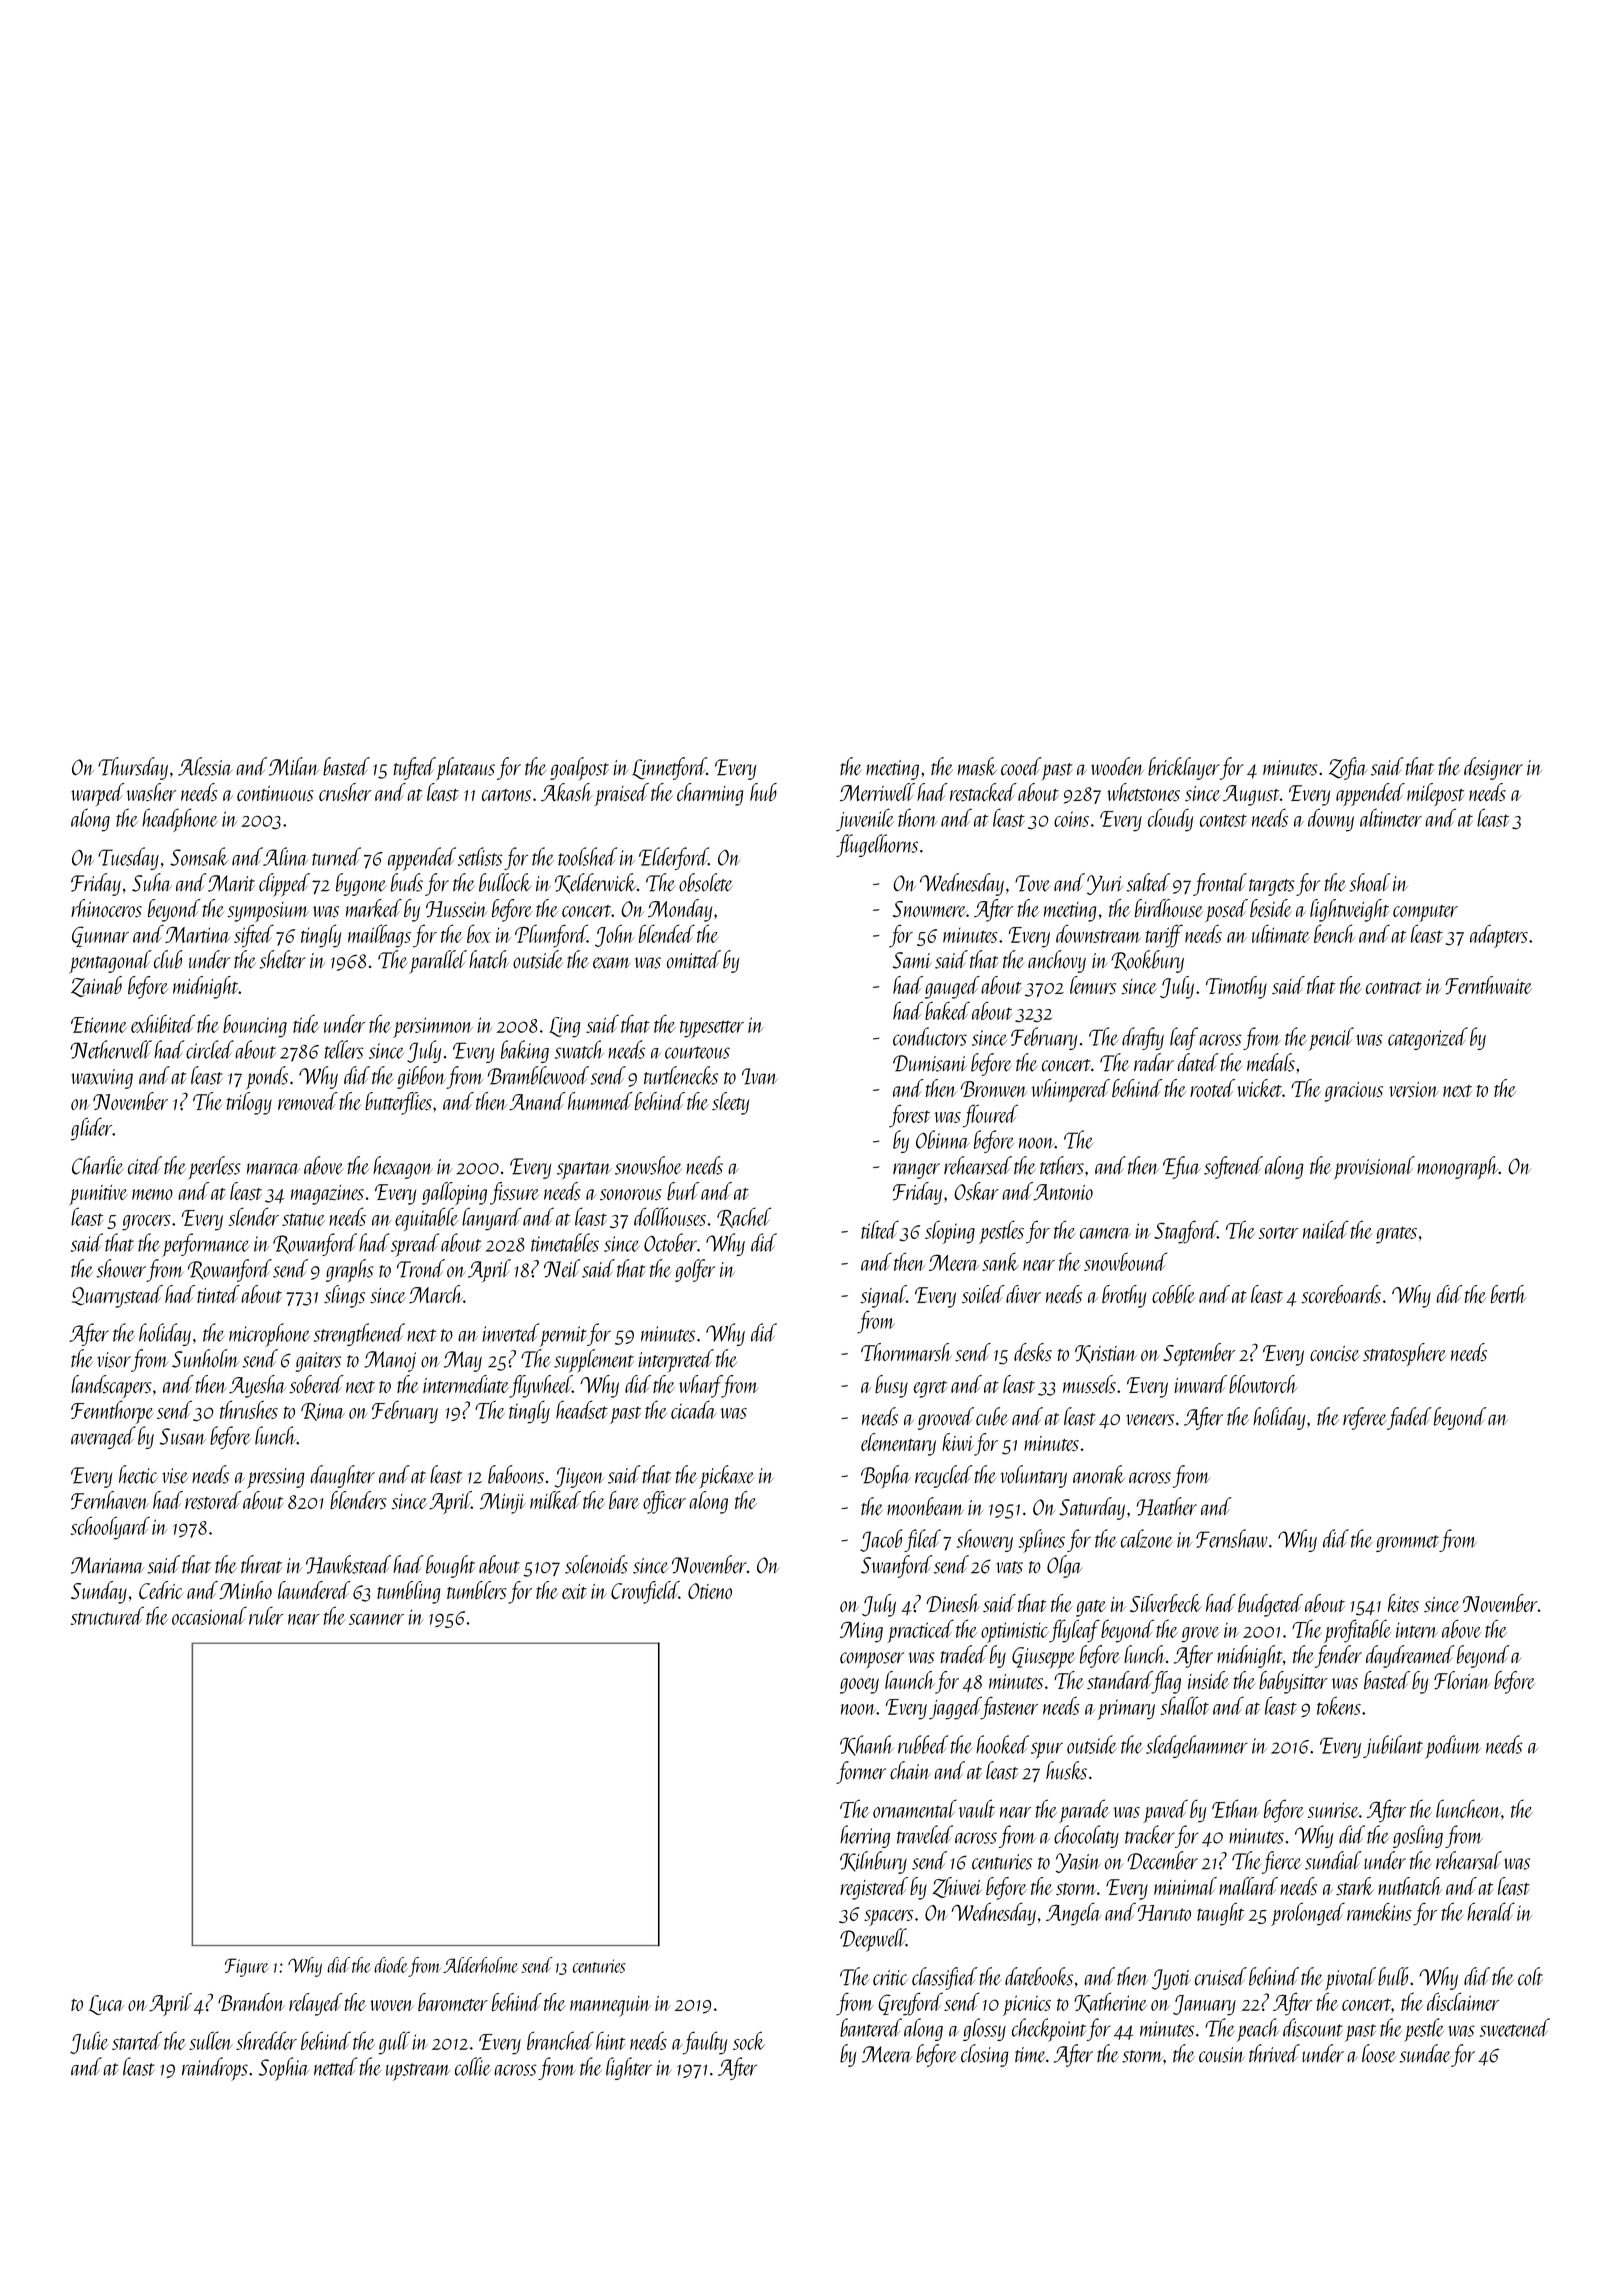  What do you see at coordinates (1167, 1506) in the screenshot?
I see `Heather` at bounding box center [1167, 1506].
